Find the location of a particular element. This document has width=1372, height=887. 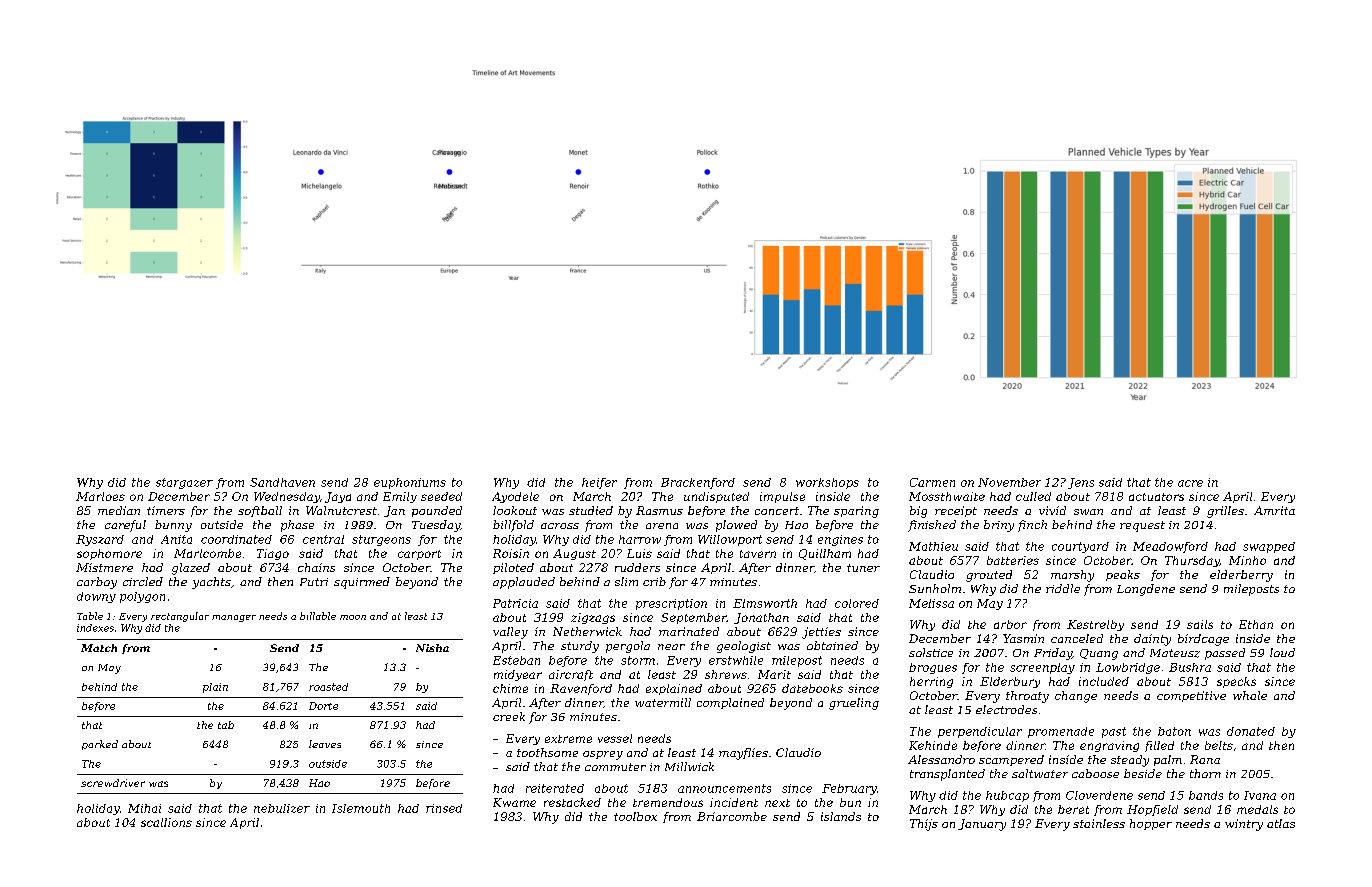

riddle is located at coordinates (1063, 588).
